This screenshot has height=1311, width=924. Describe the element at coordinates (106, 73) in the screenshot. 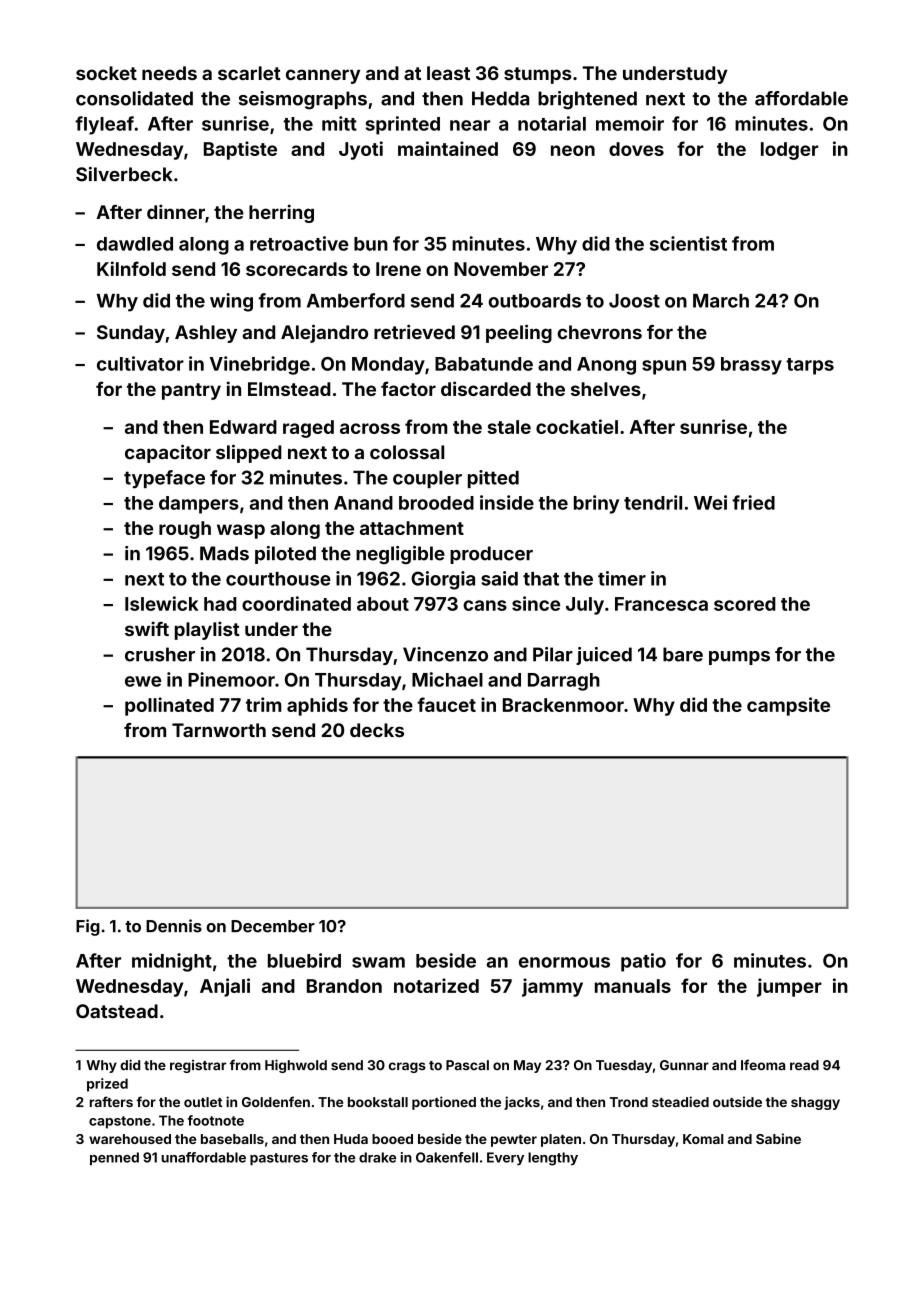

I see `socket` at that location.
